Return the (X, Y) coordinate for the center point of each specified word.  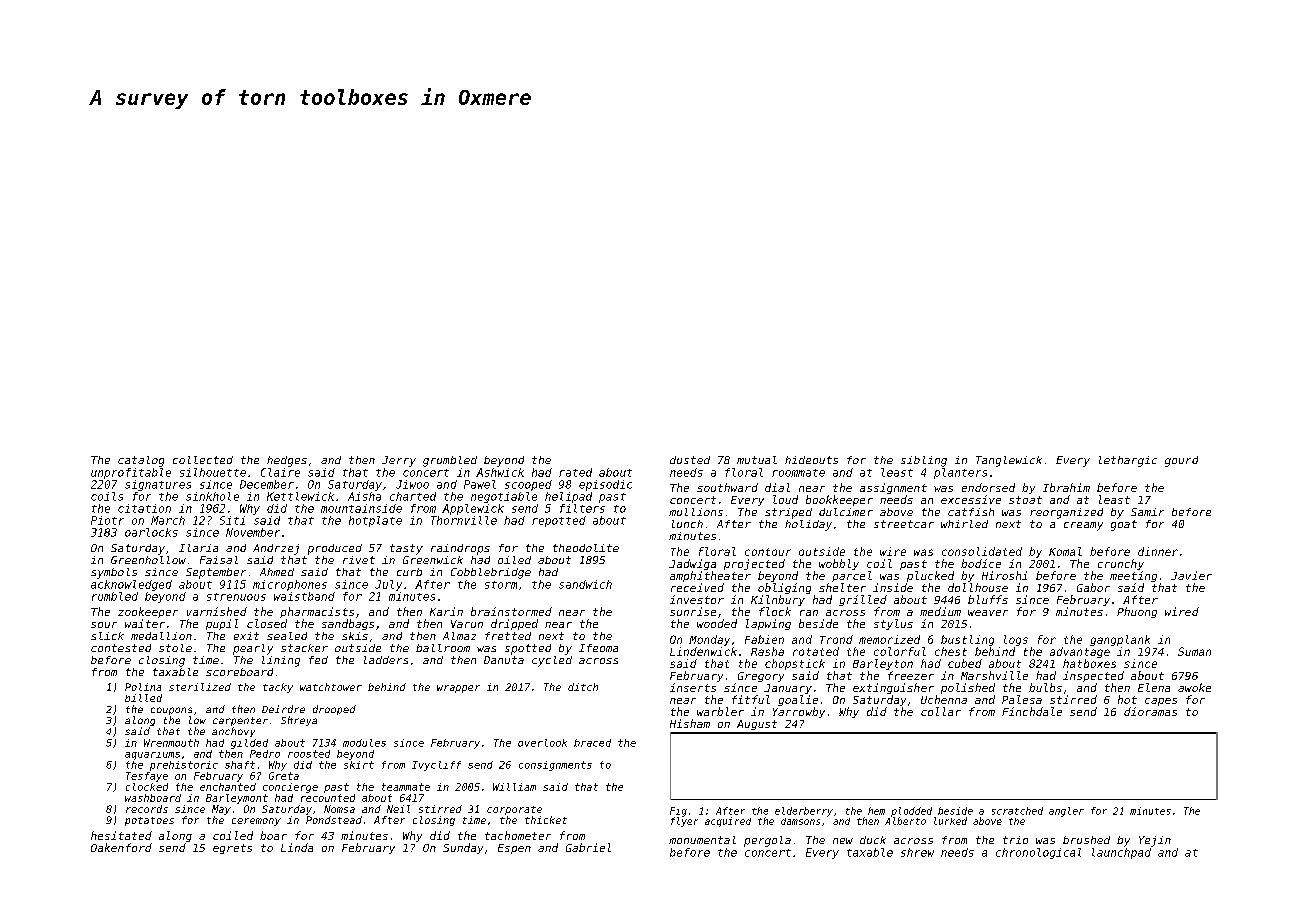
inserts (693, 687)
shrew (917, 852)
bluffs (988, 599)
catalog (141, 461)
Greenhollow (148, 560)
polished (968, 688)
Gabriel (588, 847)
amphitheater (710, 576)
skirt (359, 765)
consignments (555, 766)
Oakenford (121, 847)
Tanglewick (1009, 461)
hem (876, 811)
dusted (690, 460)
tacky (278, 688)
